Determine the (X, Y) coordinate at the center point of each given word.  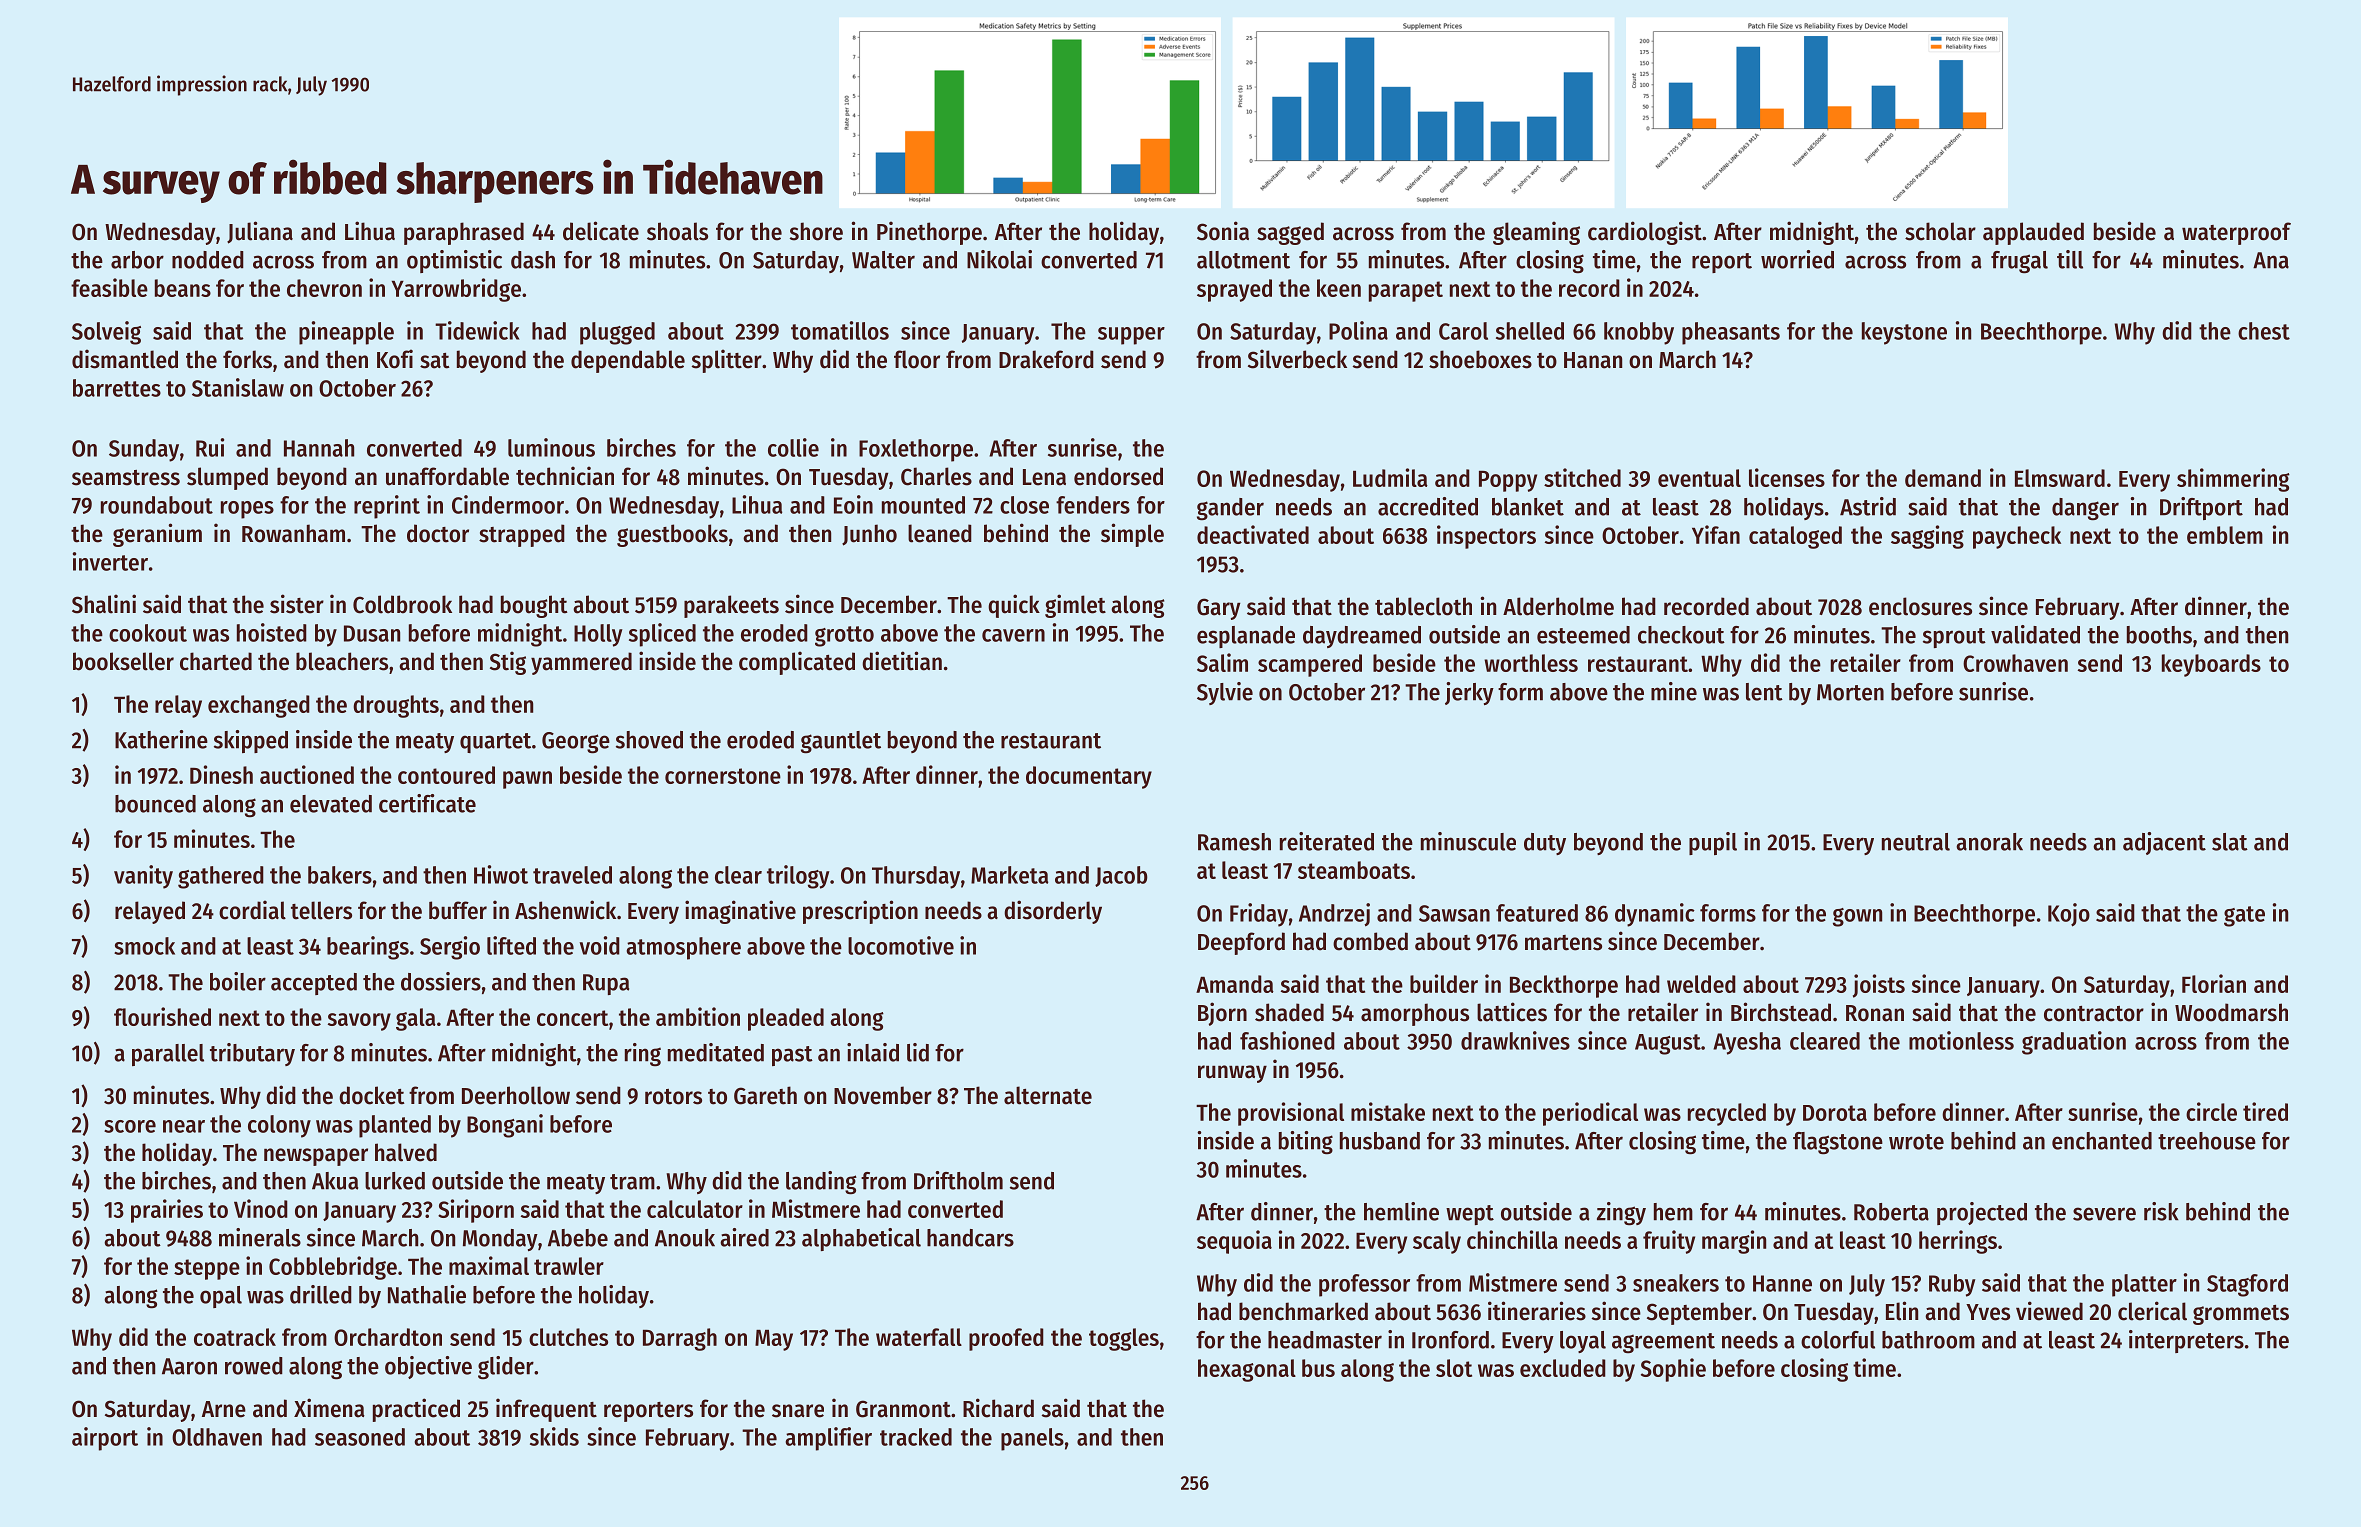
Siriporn (476, 1211)
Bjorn (1222, 1014)
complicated (797, 663)
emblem (2225, 535)
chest (2264, 331)
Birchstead (1781, 1012)
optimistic (454, 261)
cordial (252, 910)
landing (821, 1183)
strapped (522, 535)
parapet (1406, 291)
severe (2104, 1214)
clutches (568, 1337)
